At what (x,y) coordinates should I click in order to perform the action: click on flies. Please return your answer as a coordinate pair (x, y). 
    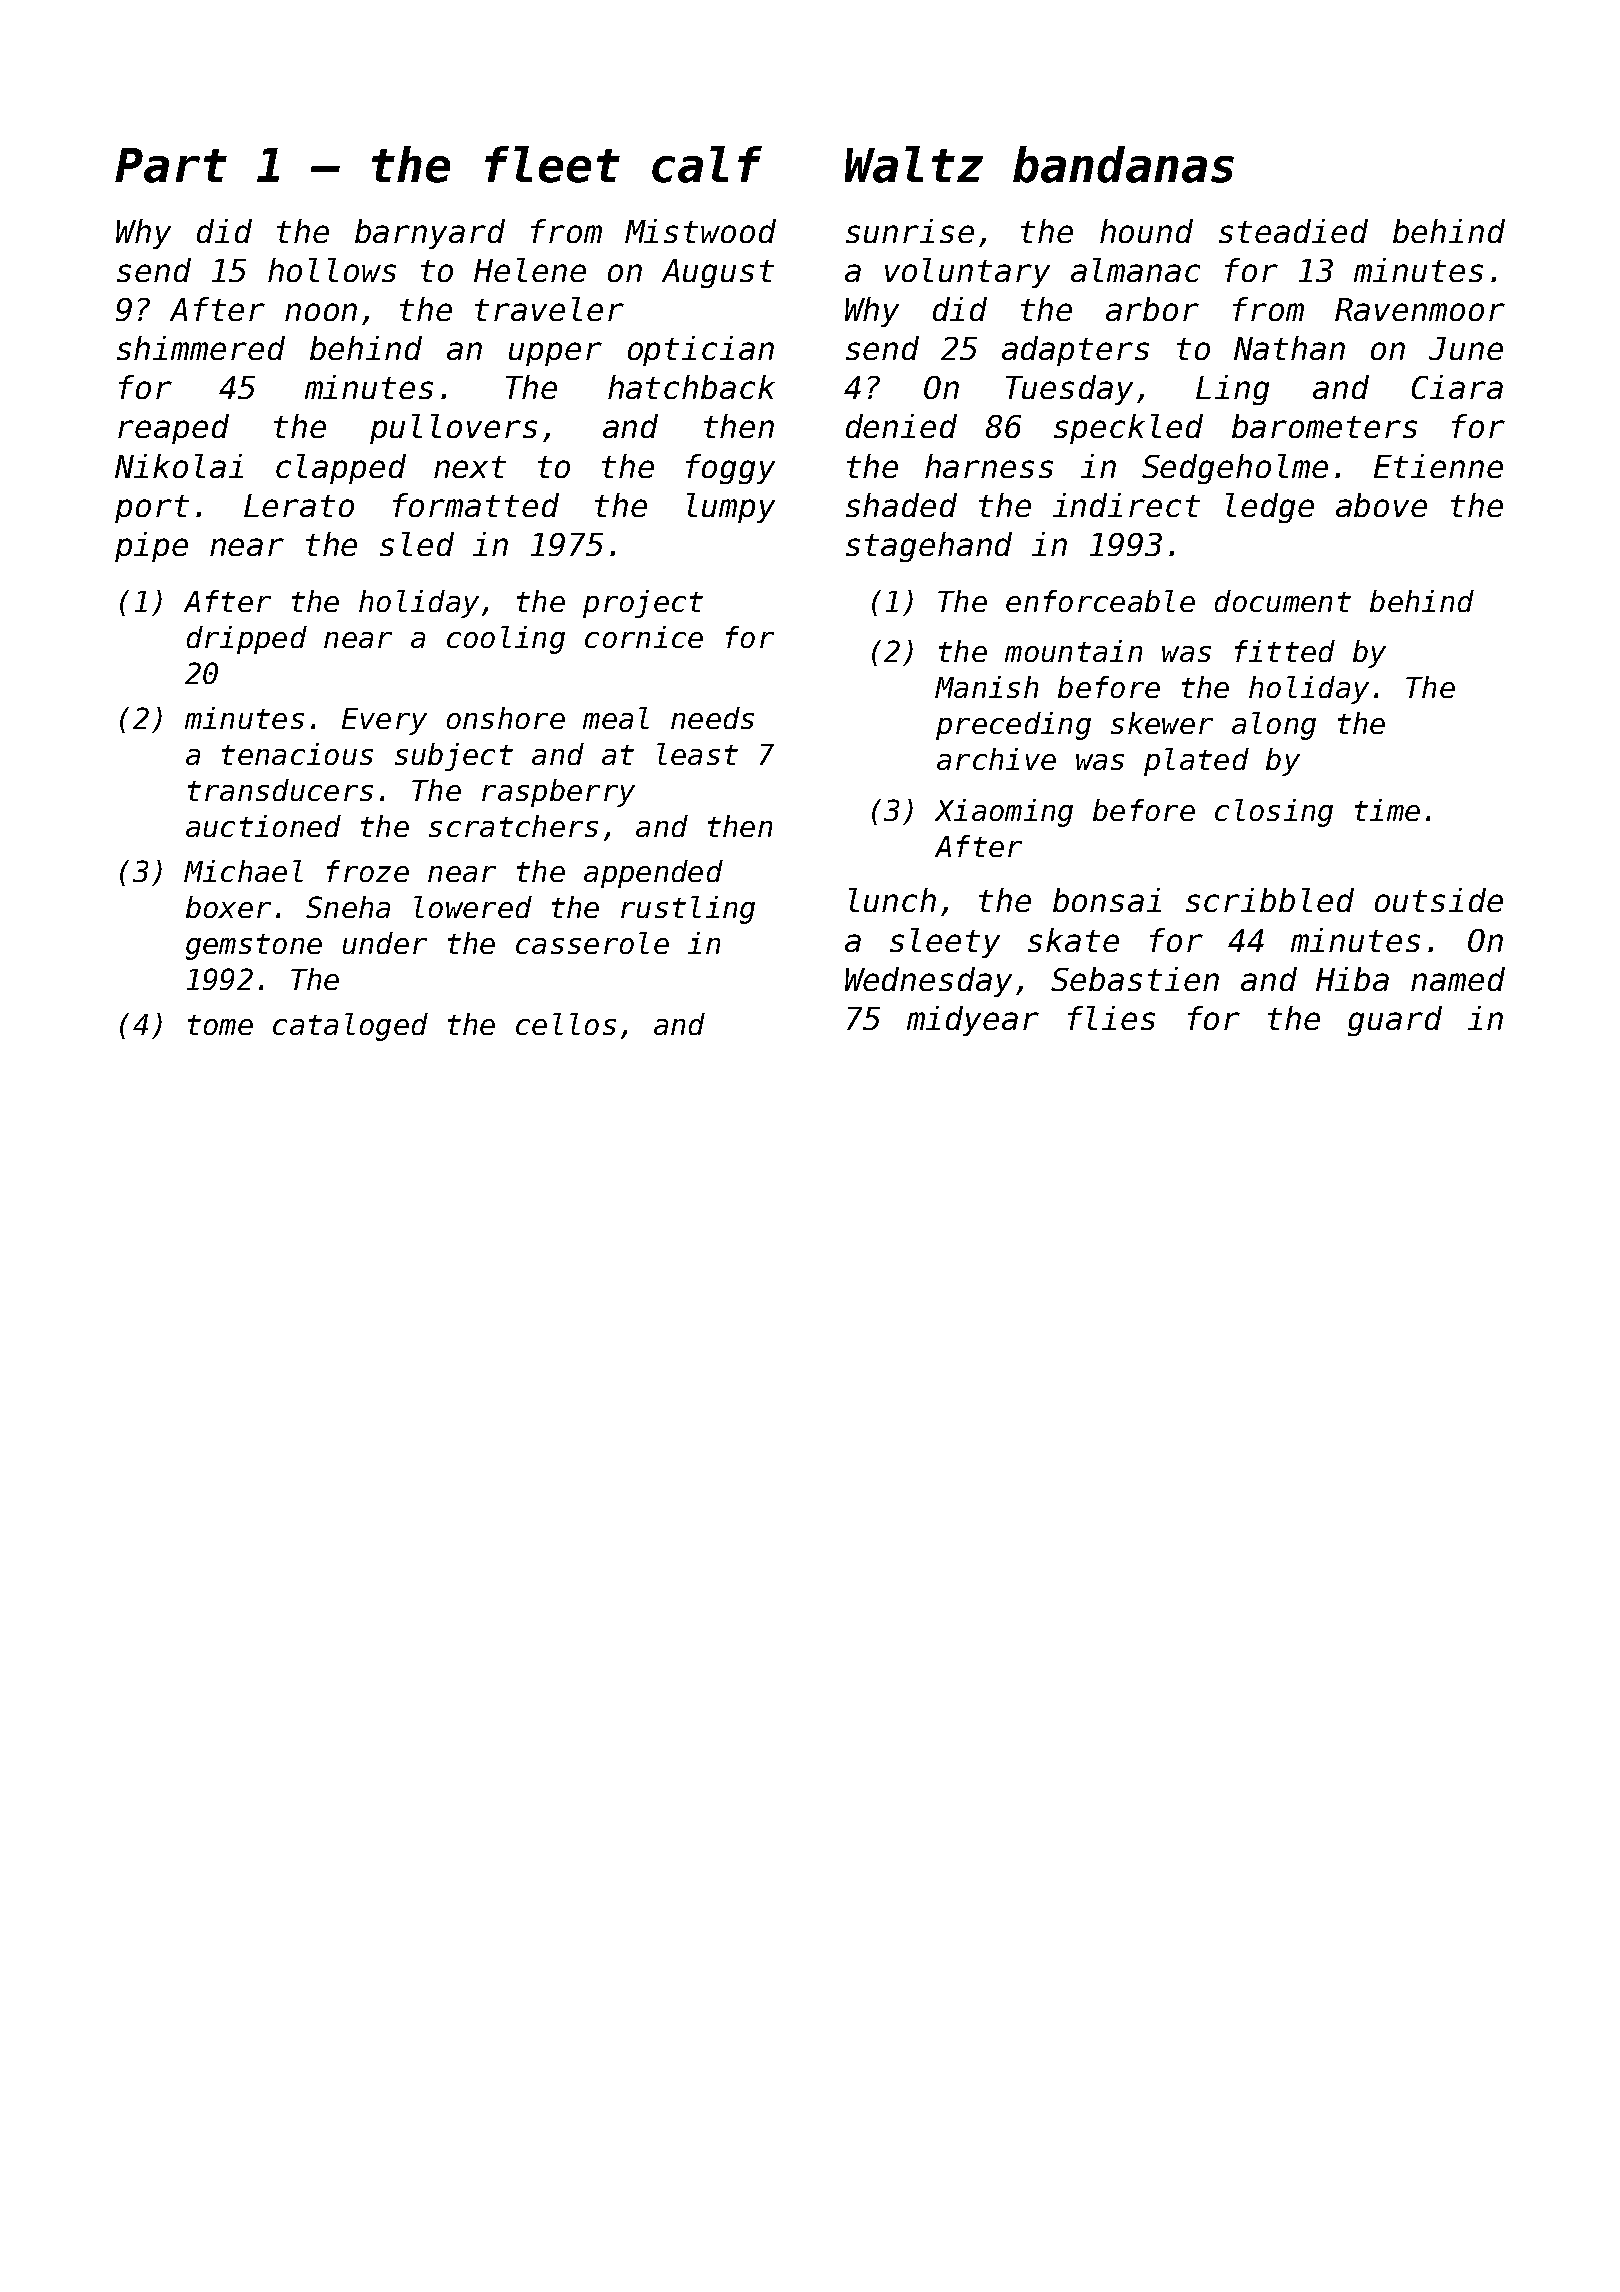
    Looking at the image, I should click on (1111, 1018).
